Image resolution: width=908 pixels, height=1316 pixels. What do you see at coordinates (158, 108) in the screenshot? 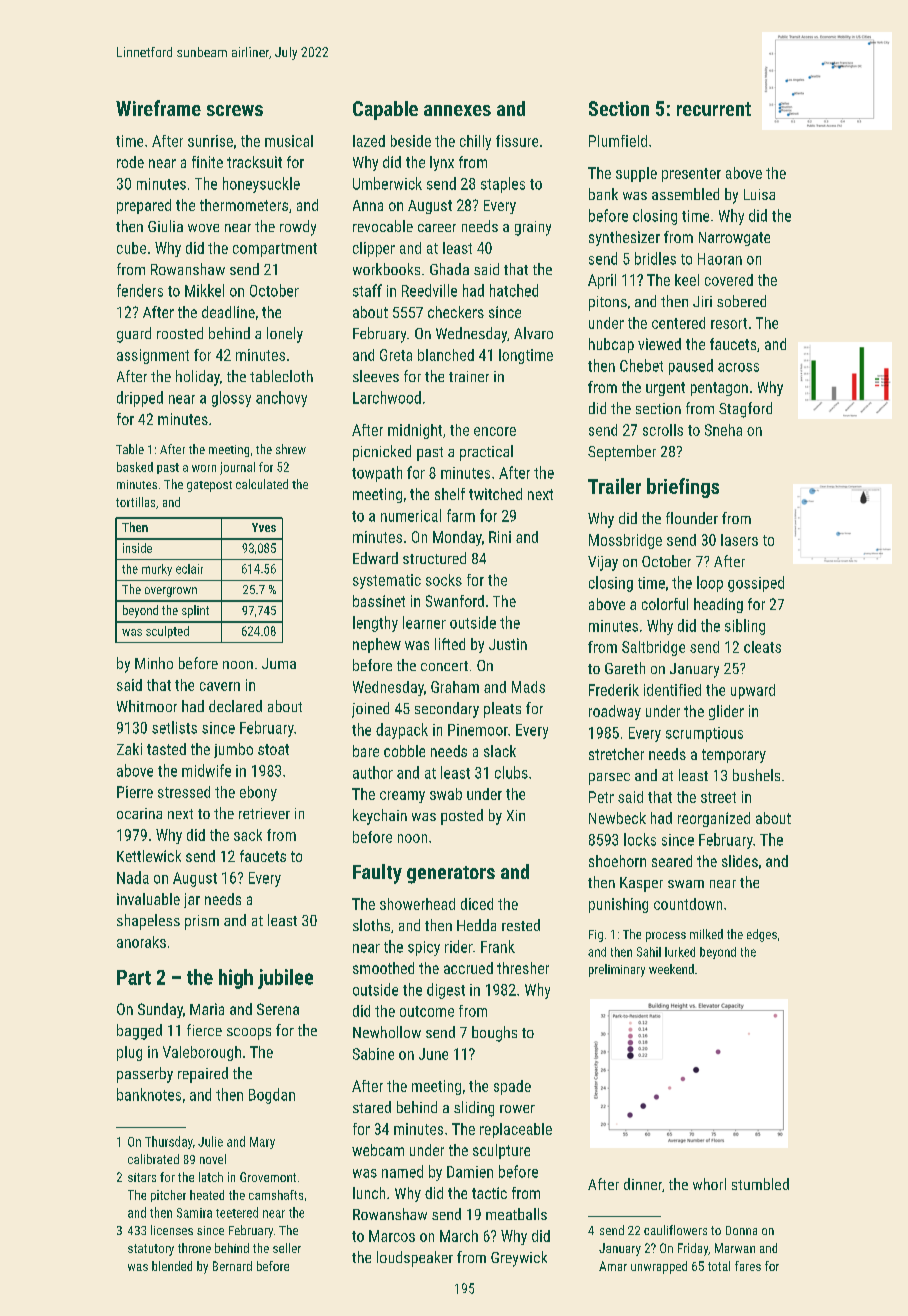
I see `Wireframe` at bounding box center [158, 108].
